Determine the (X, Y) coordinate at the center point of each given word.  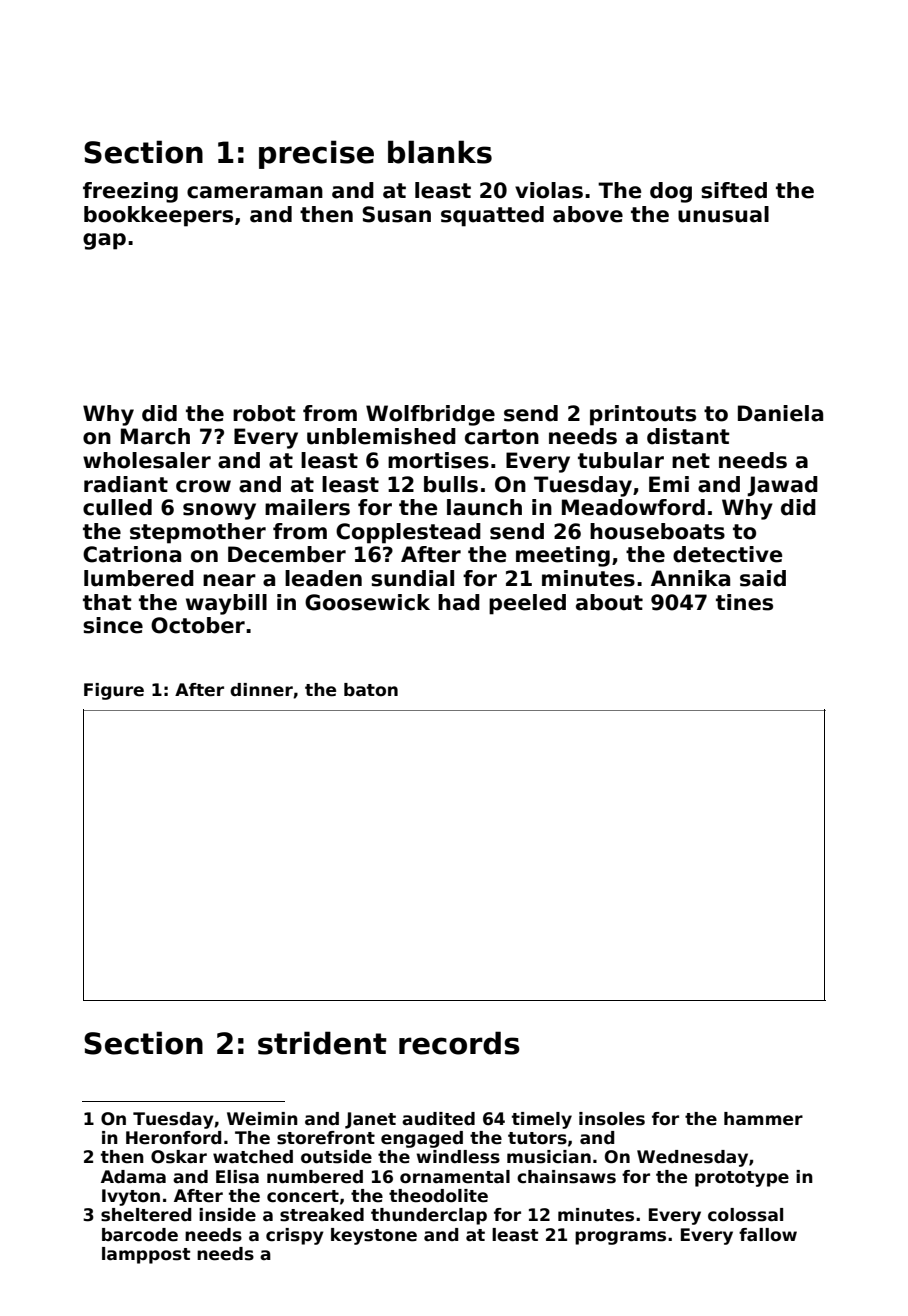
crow (203, 486)
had (459, 602)
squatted (492, 216)
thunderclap (429, 1216)
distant (688, 436)
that (107, 602)
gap (104, 241)
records (459, 1043)
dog (671, 192)
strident (322, 1043)
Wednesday (692, 1158)
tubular (621, 460)
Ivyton (131, 1197)
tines (744, 602)
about (609, 602)
